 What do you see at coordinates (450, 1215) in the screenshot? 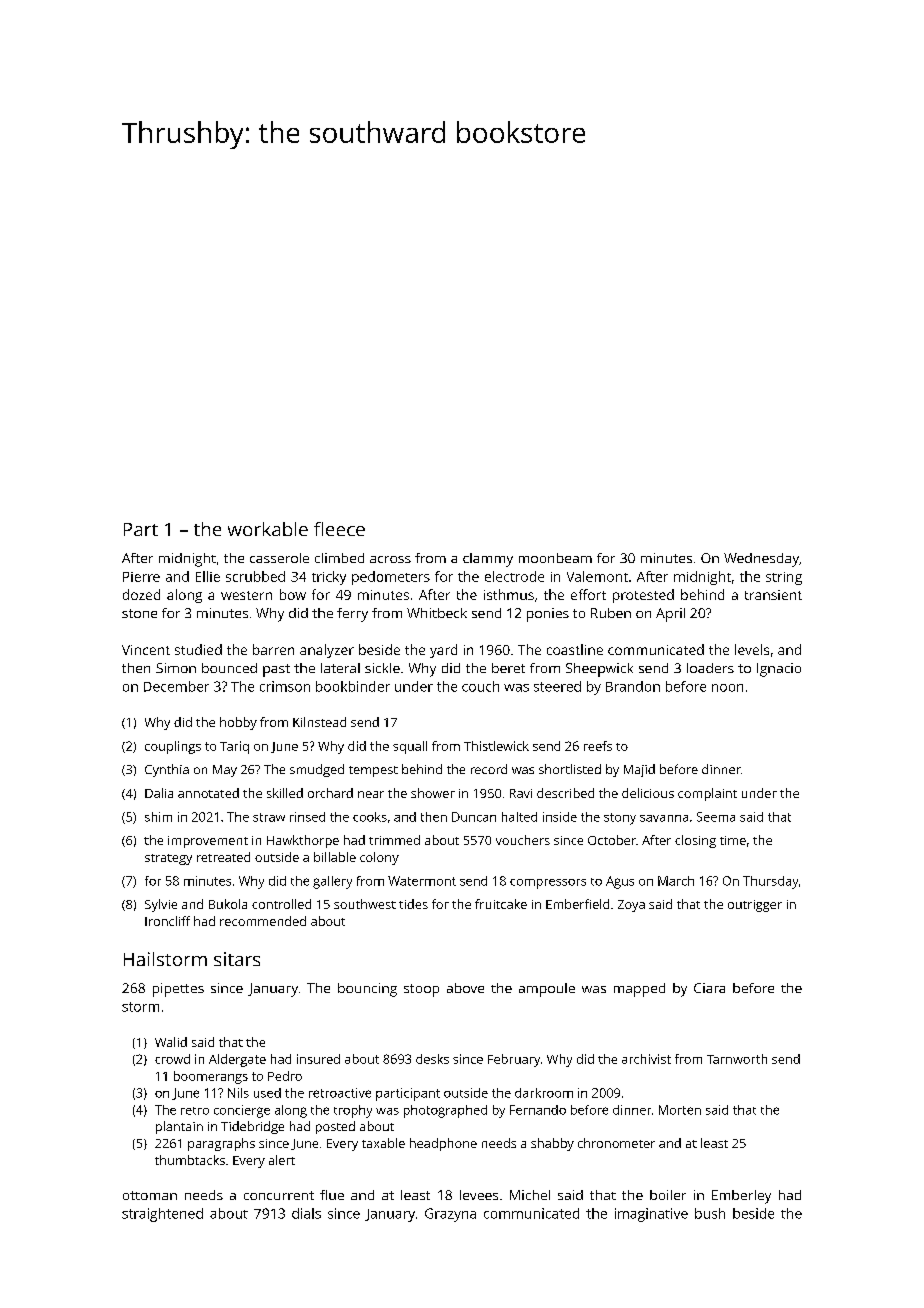
I see `Grazyna` at bounding box center [450, 1215].
